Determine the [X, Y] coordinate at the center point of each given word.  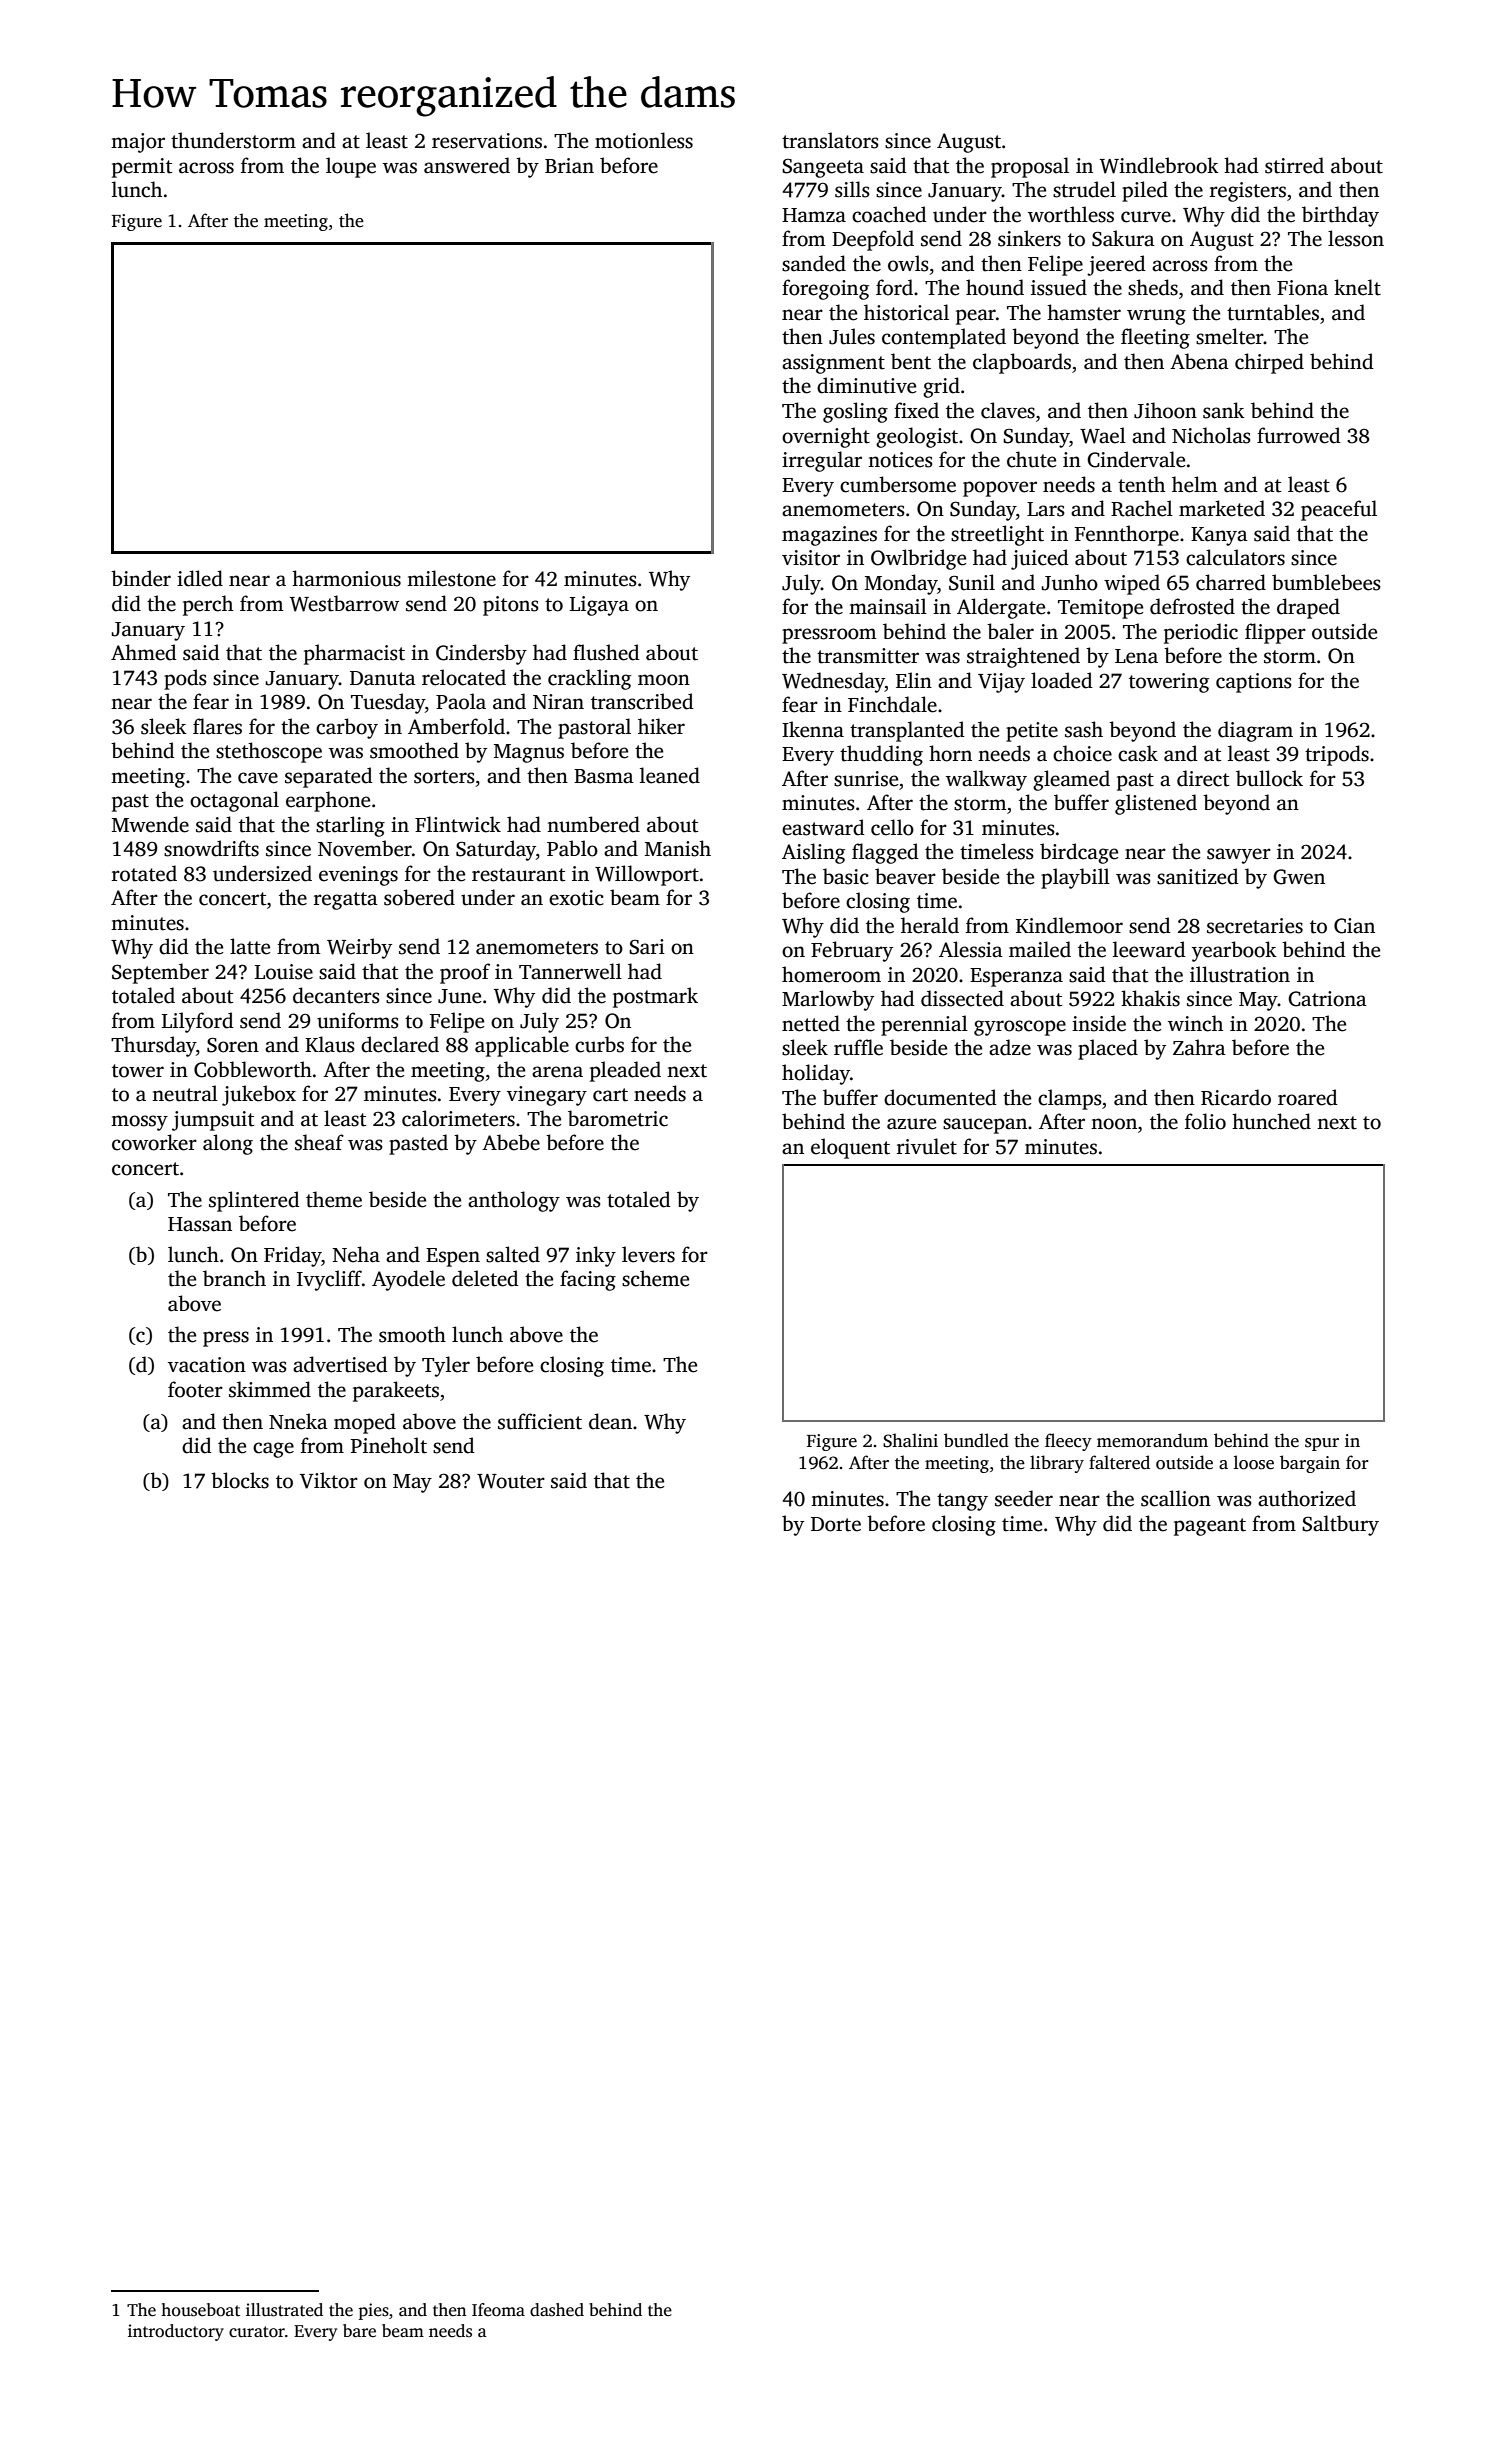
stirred [1294, 165]
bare [359, 2331]
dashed [557, 2310]
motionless [644, 140]
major [138, 143]
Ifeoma [498, 2310]
